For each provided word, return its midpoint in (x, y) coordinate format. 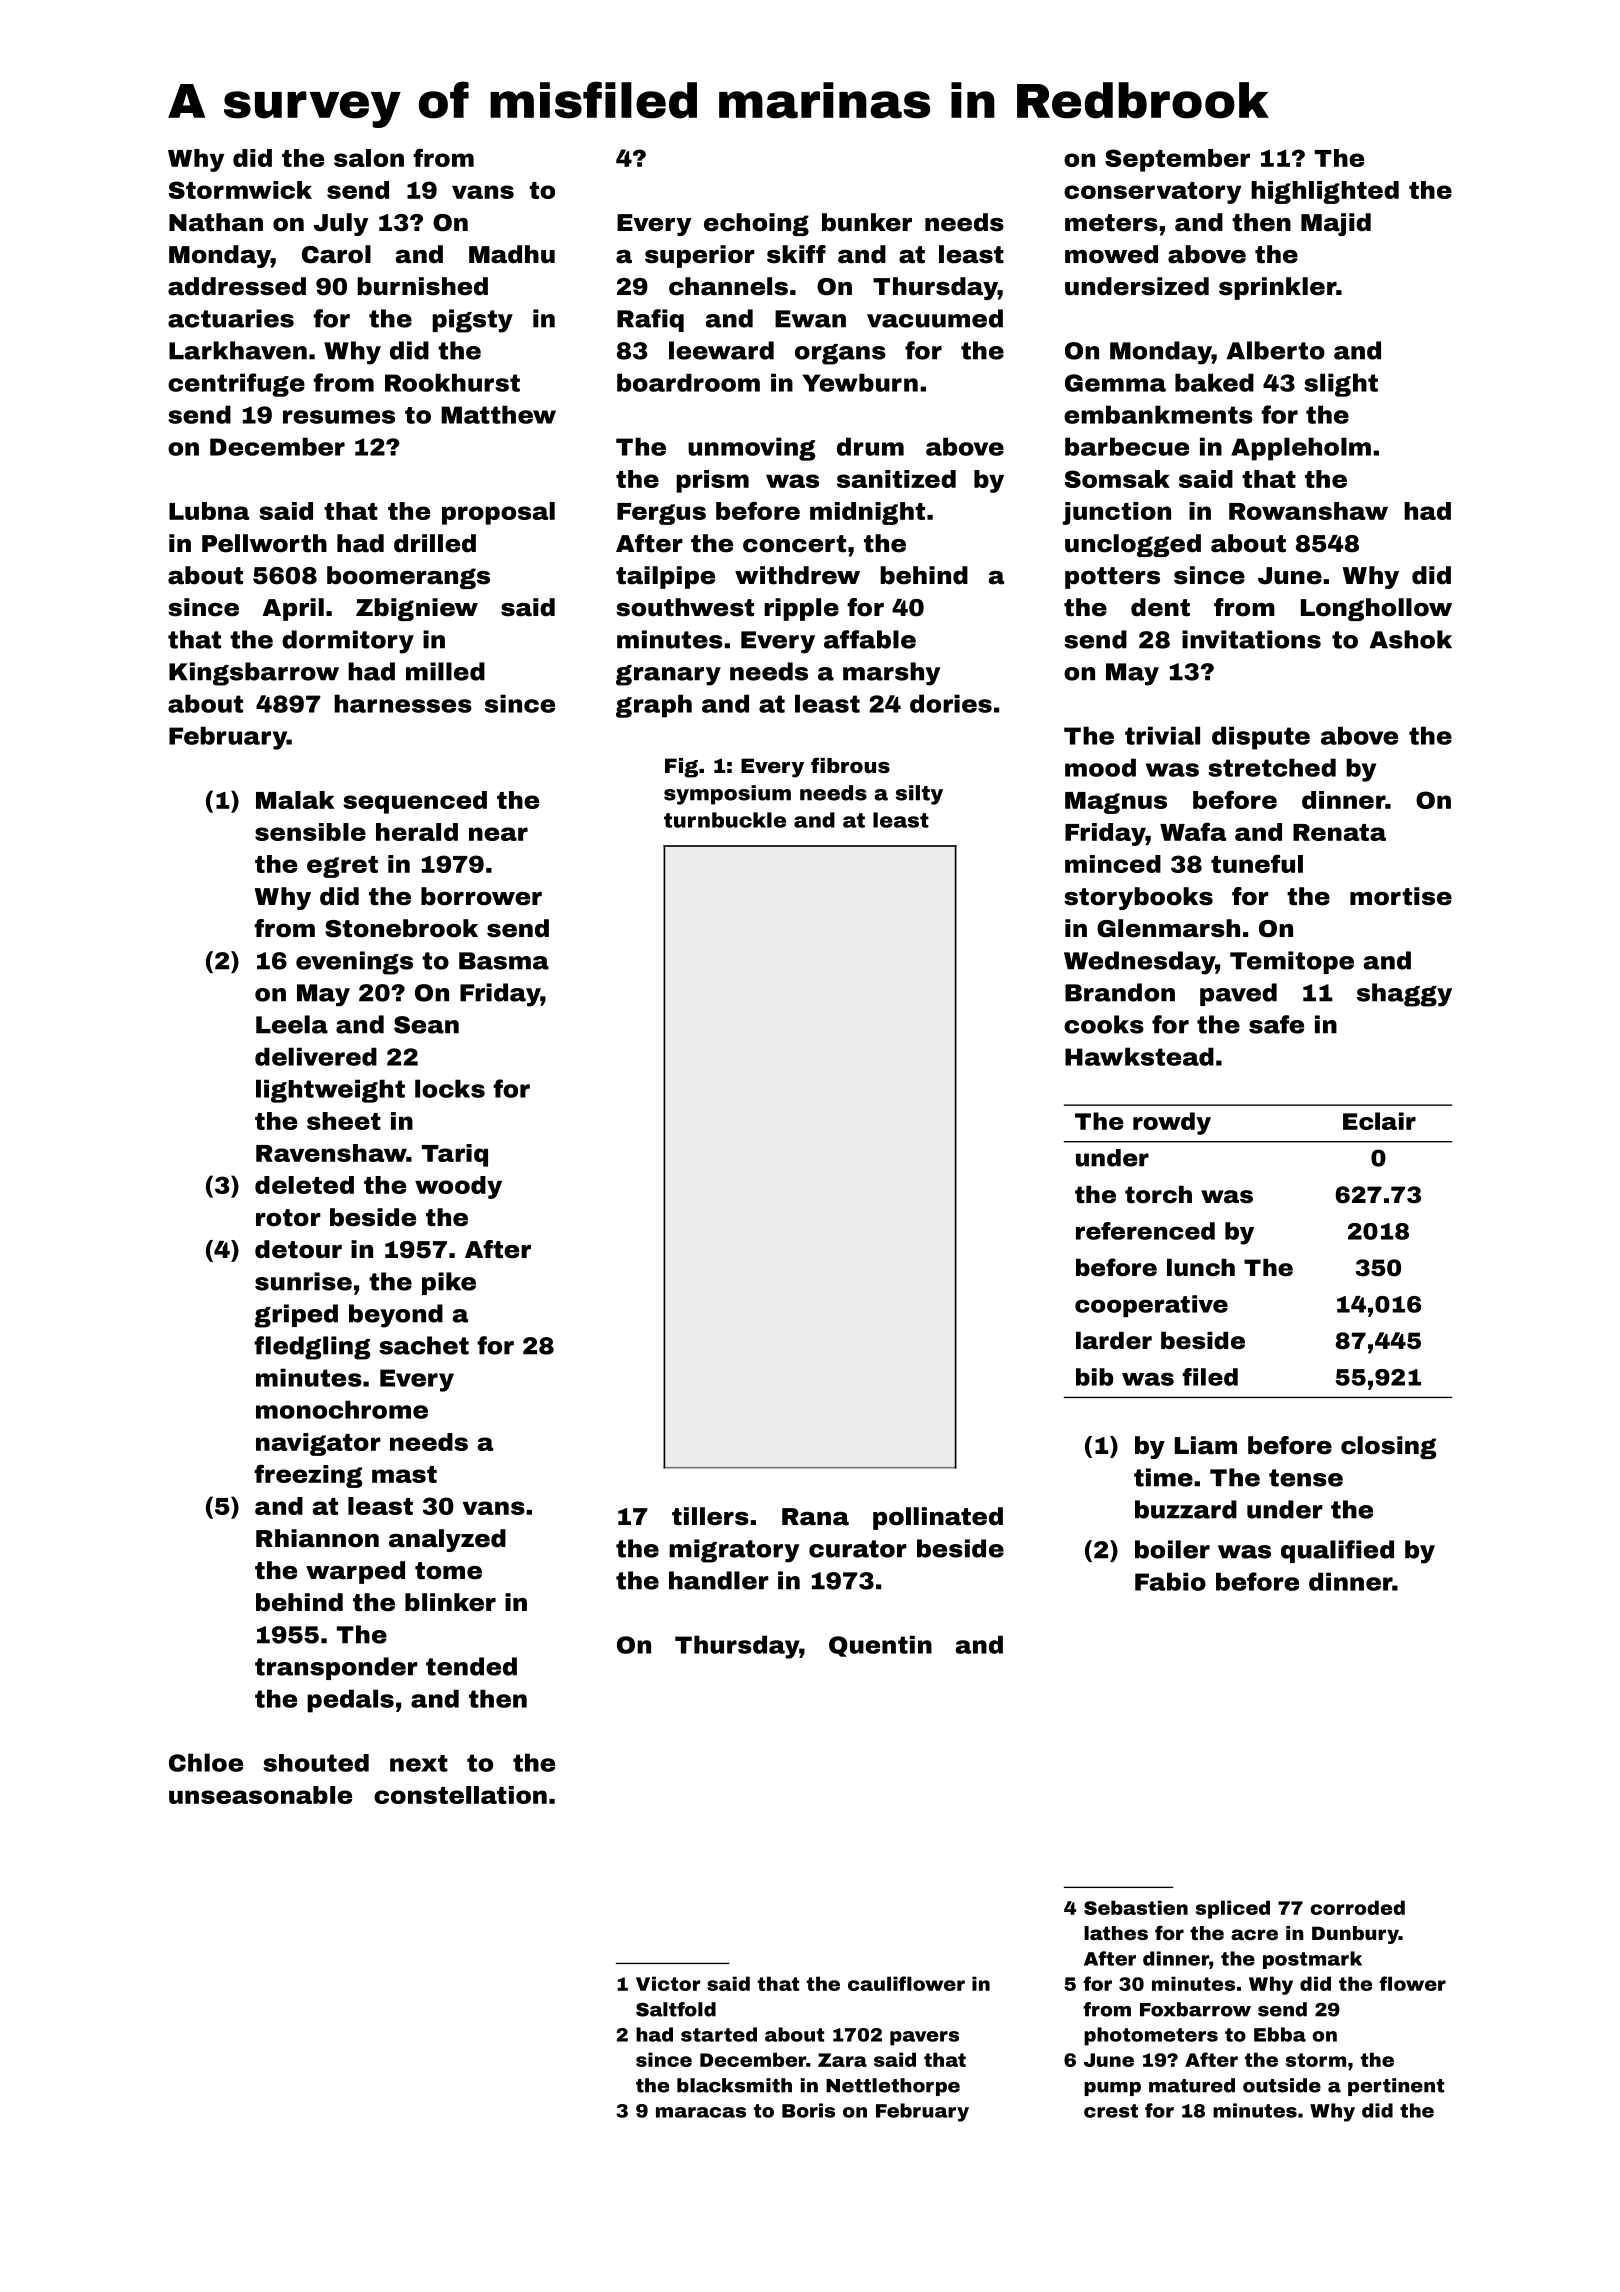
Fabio (1170, 1581)
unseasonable (260, 1795)
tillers (710, 1516)
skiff (796, 254)
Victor (668, 1983)
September (1177, 160)
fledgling (312, 1348)
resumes (339, 417)
